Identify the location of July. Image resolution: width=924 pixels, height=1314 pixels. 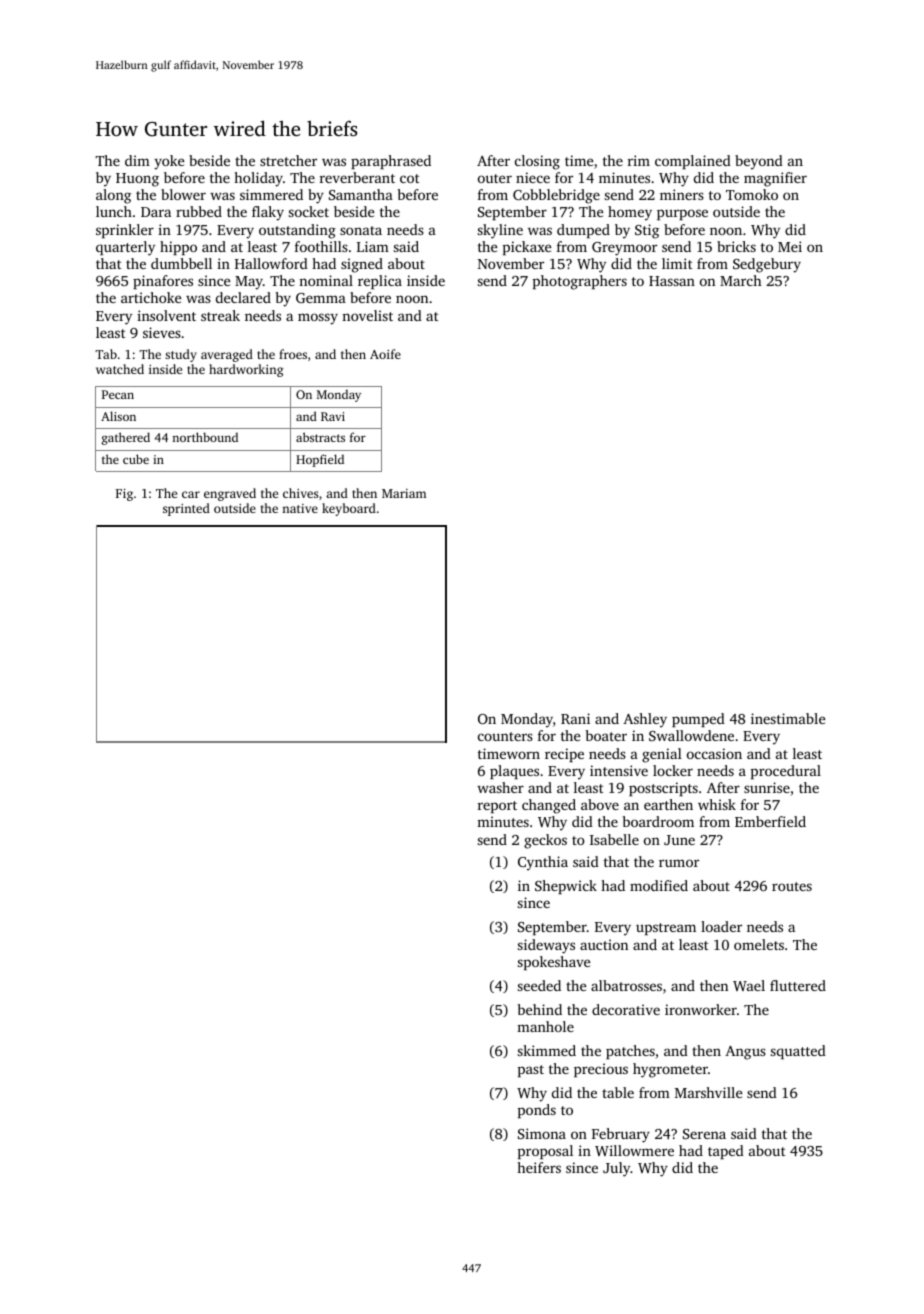
(617, 1169).
